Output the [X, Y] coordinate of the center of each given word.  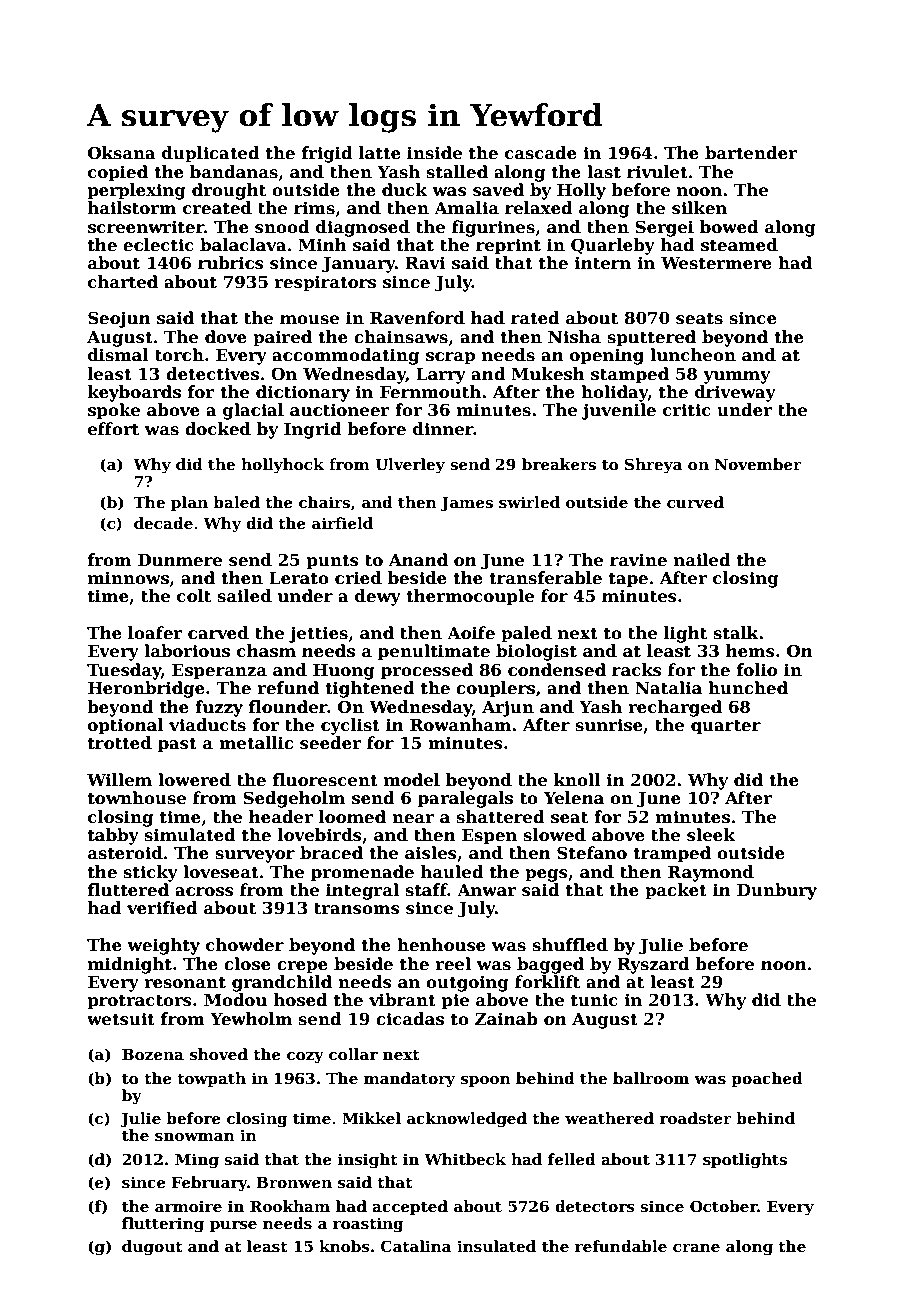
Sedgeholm [294, 799]
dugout [152, 1248]
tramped [672, 854]
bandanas [234, 172]
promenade [362, 873]
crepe [302, 967]
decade [163, 523]
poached [767, 1079]
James [467, 504]
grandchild [282, 983]
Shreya [653, 466]
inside [434, 153]
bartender [751, 153]
